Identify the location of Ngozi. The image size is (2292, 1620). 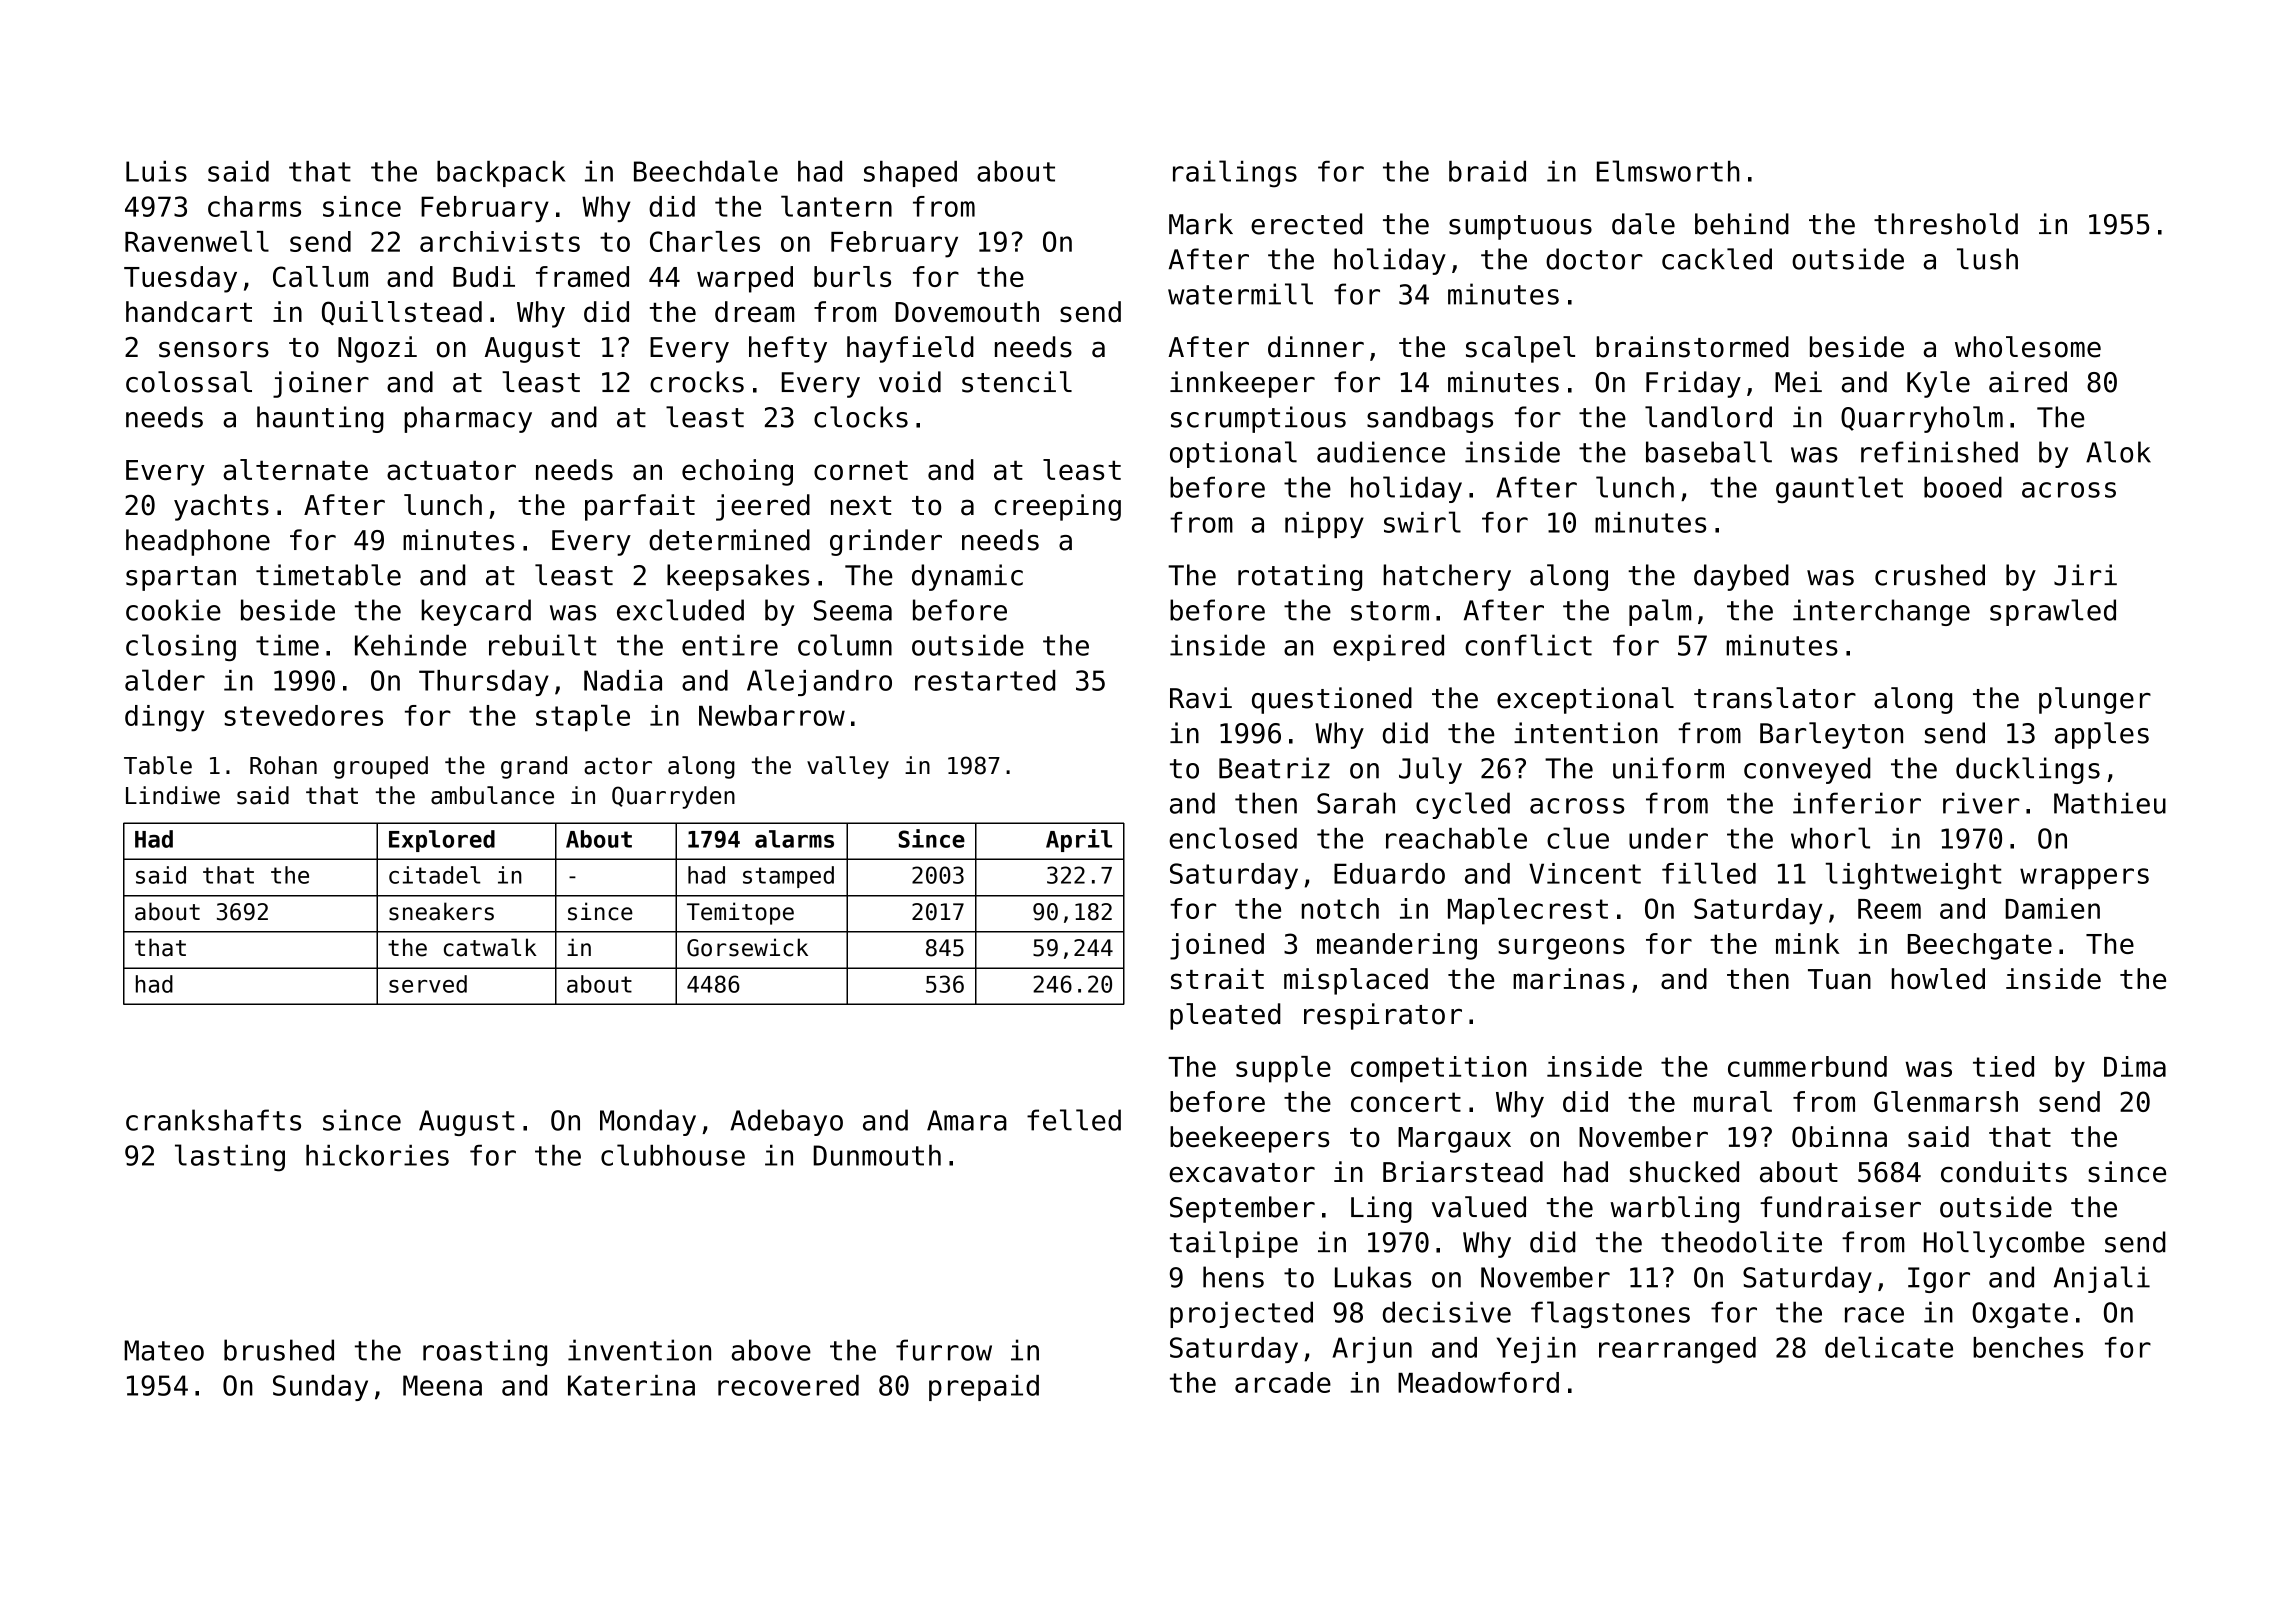
(377, 349).
